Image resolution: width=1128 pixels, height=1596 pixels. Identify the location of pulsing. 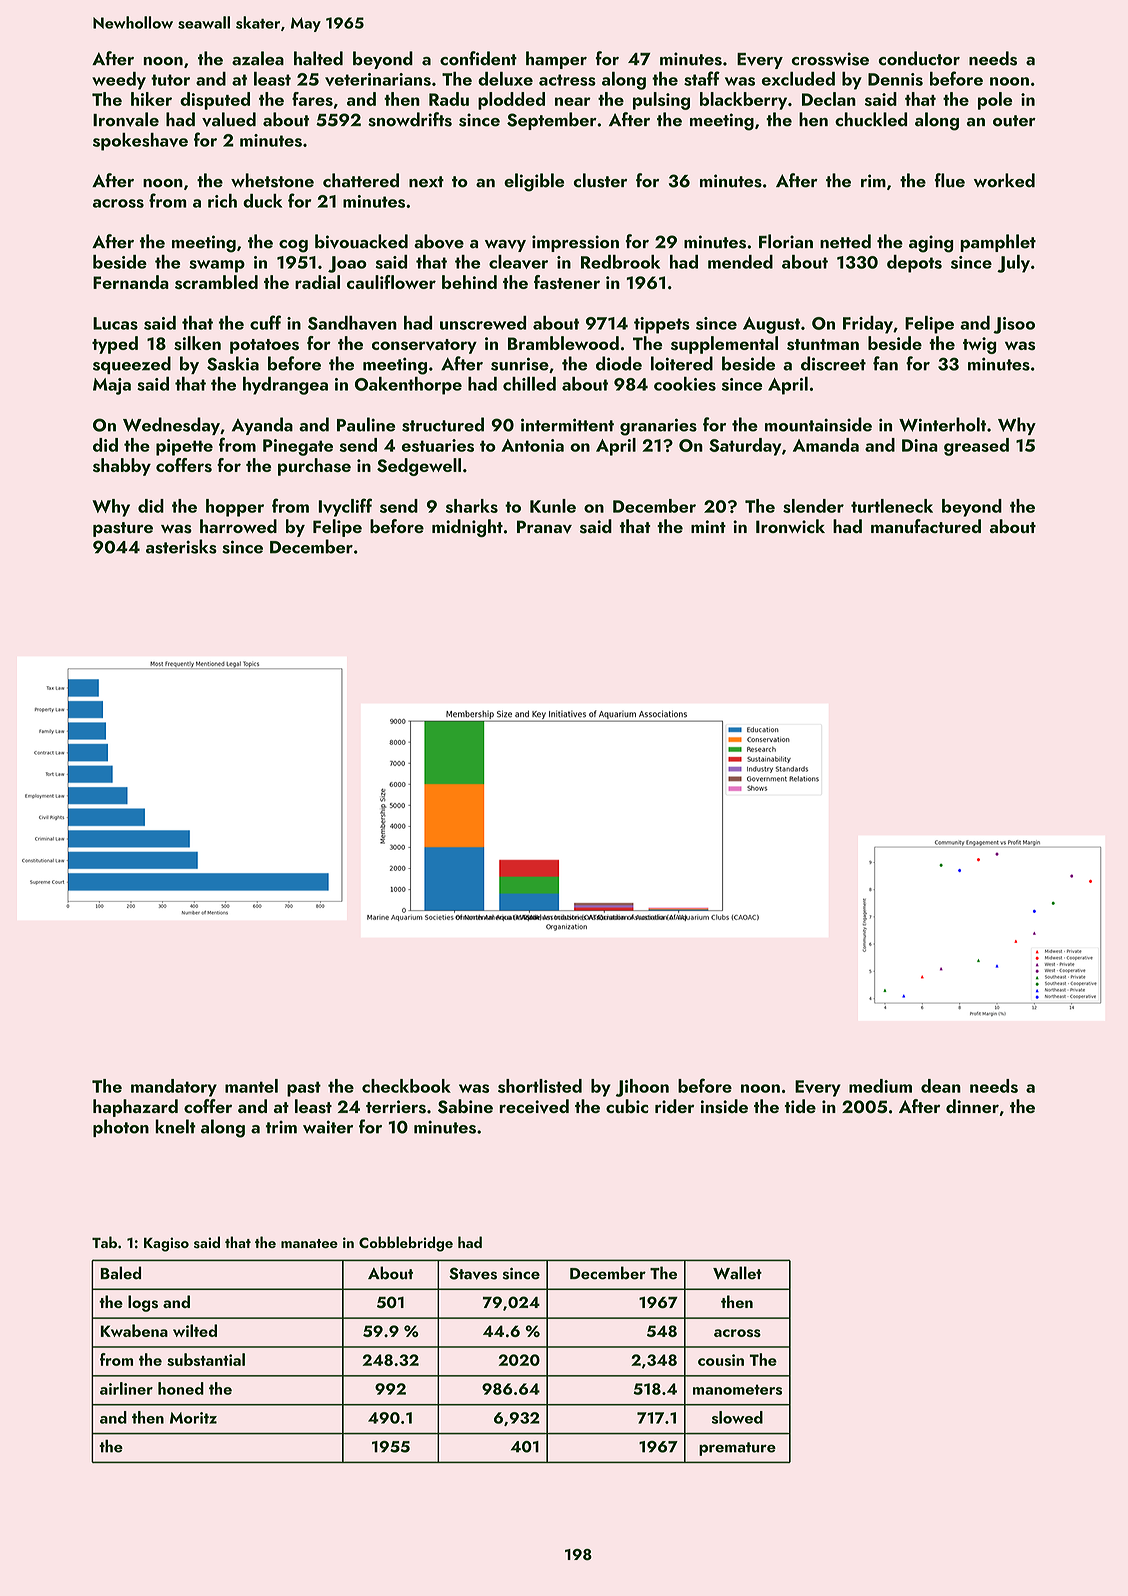
(661, 101).
